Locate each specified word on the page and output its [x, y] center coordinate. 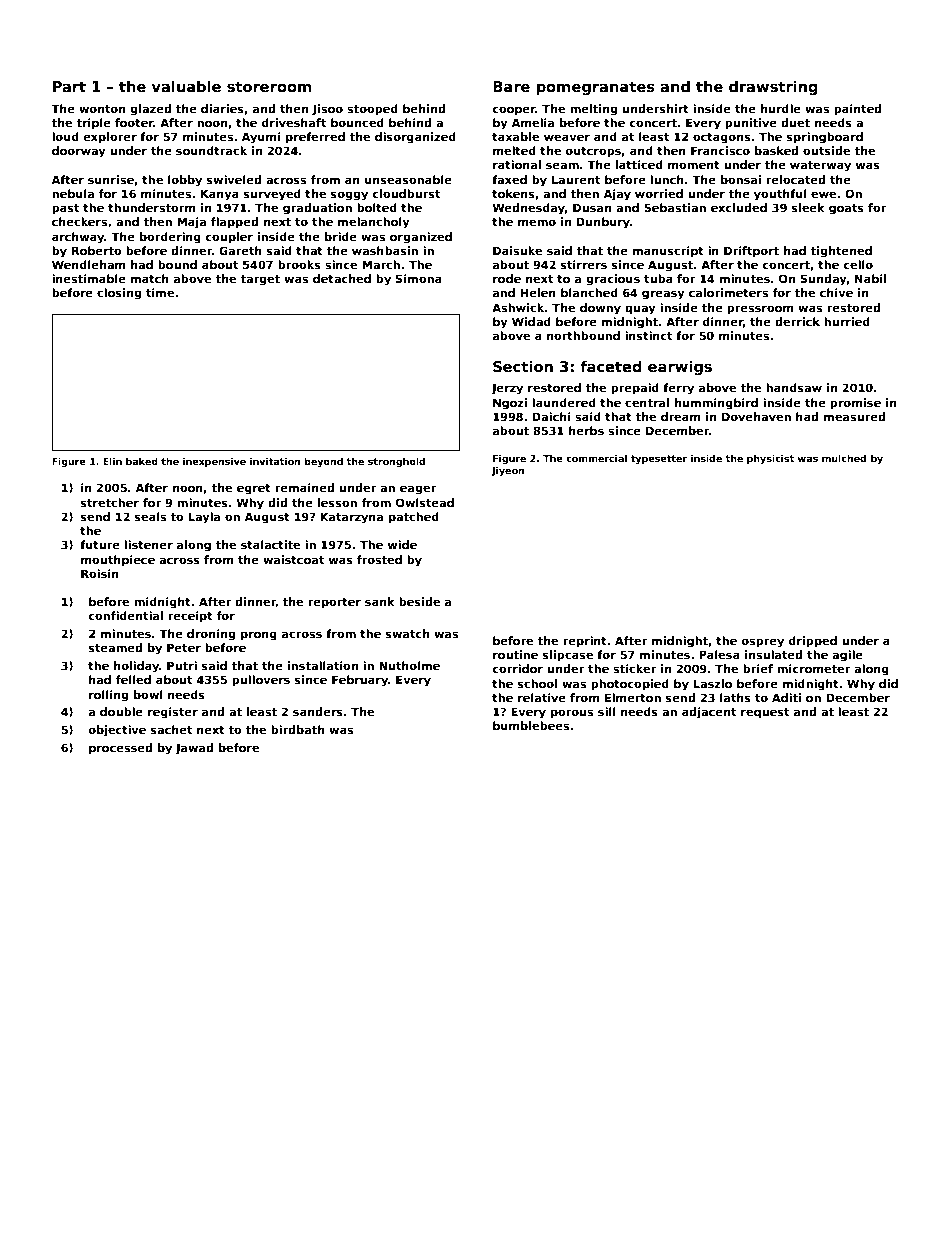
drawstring [773, 87]
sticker [635, 668]
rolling [108, 696]
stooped [372, 110]
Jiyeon [507, 471]
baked [142, 461]
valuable [186, 86]
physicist [770, 459]
